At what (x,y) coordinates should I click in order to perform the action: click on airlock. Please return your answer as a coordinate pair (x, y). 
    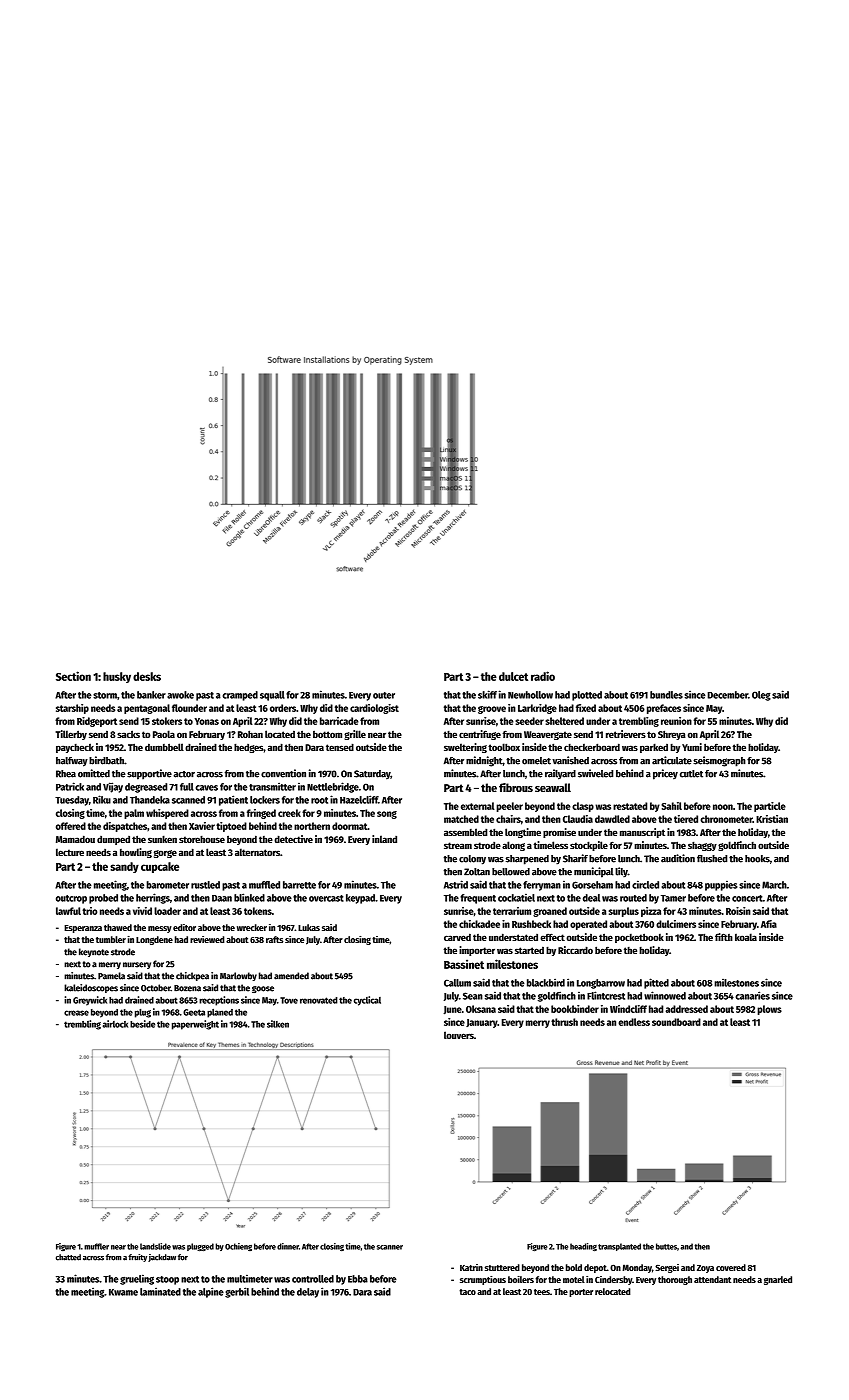
    Looking at the image, I should click on (115, 1024).
